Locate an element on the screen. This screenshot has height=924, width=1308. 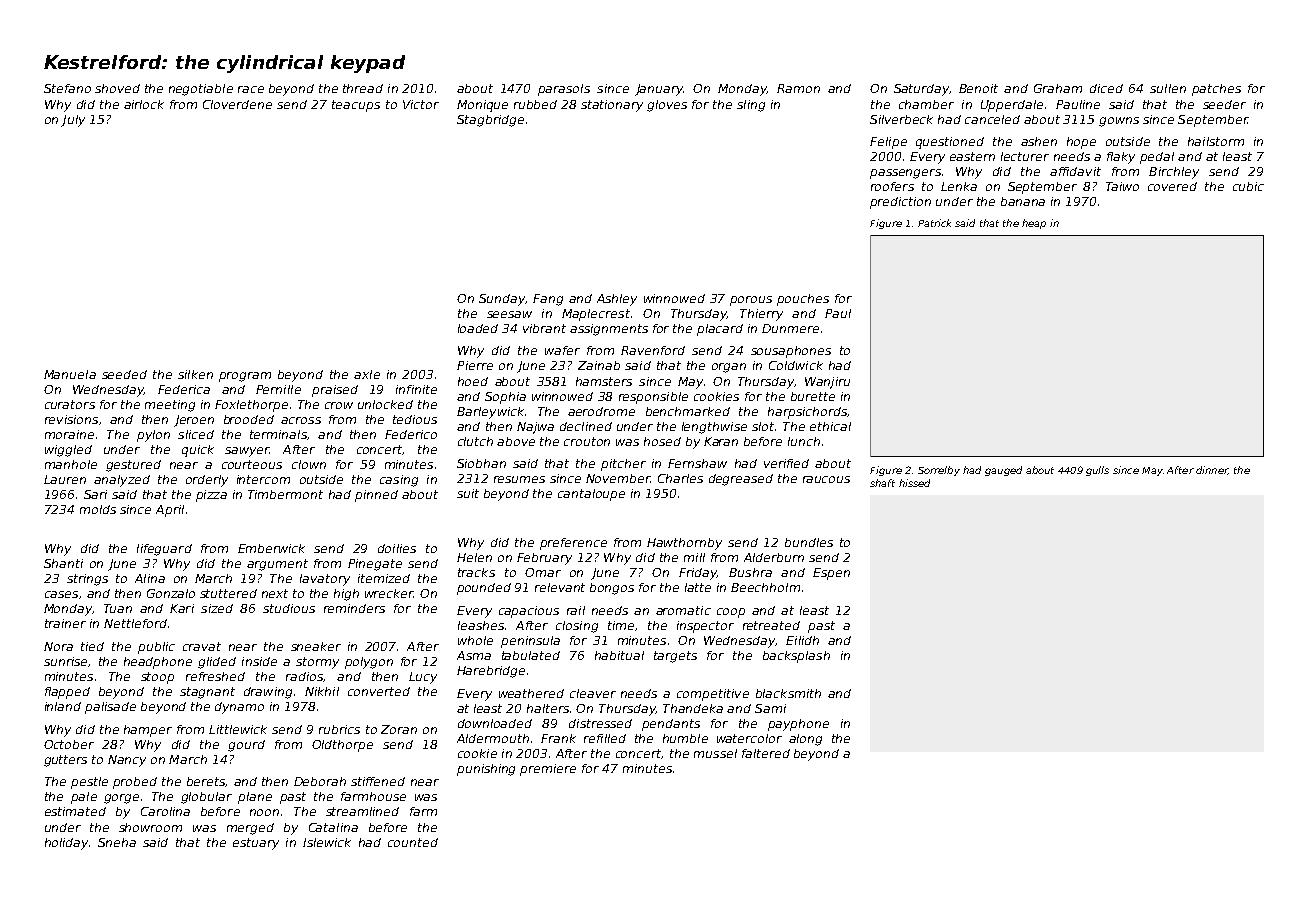
faltered is located at coordinates (766, 753).
